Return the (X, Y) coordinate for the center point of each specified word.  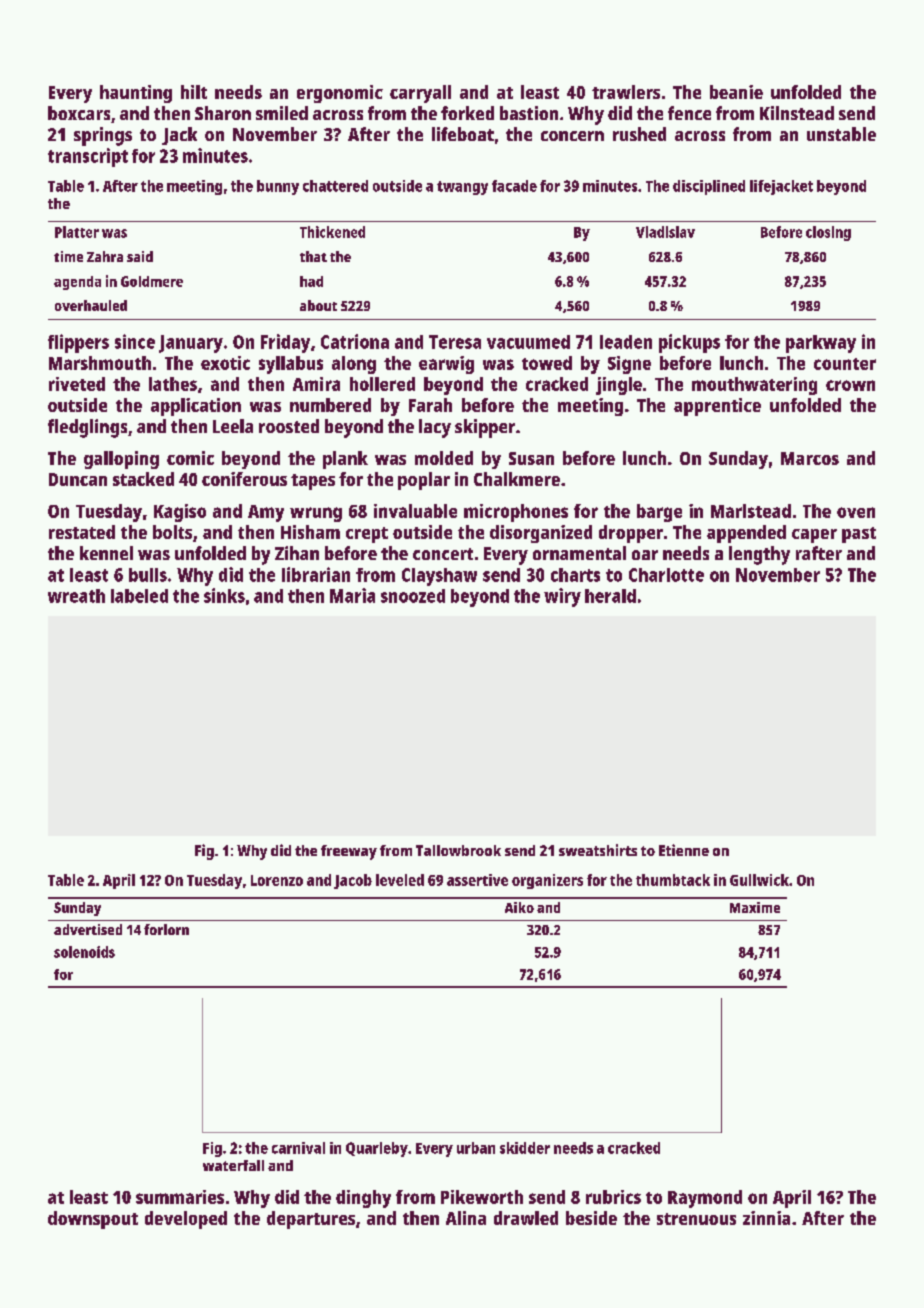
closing (828, 233)
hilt (194, 92)
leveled (400, 880)
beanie (736, 92)
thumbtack (673, 880)
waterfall (233, 1165)
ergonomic (340, 94)
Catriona (355, 341)
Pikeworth (482, 1197)
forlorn (166, 929)
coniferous (244, 479)
